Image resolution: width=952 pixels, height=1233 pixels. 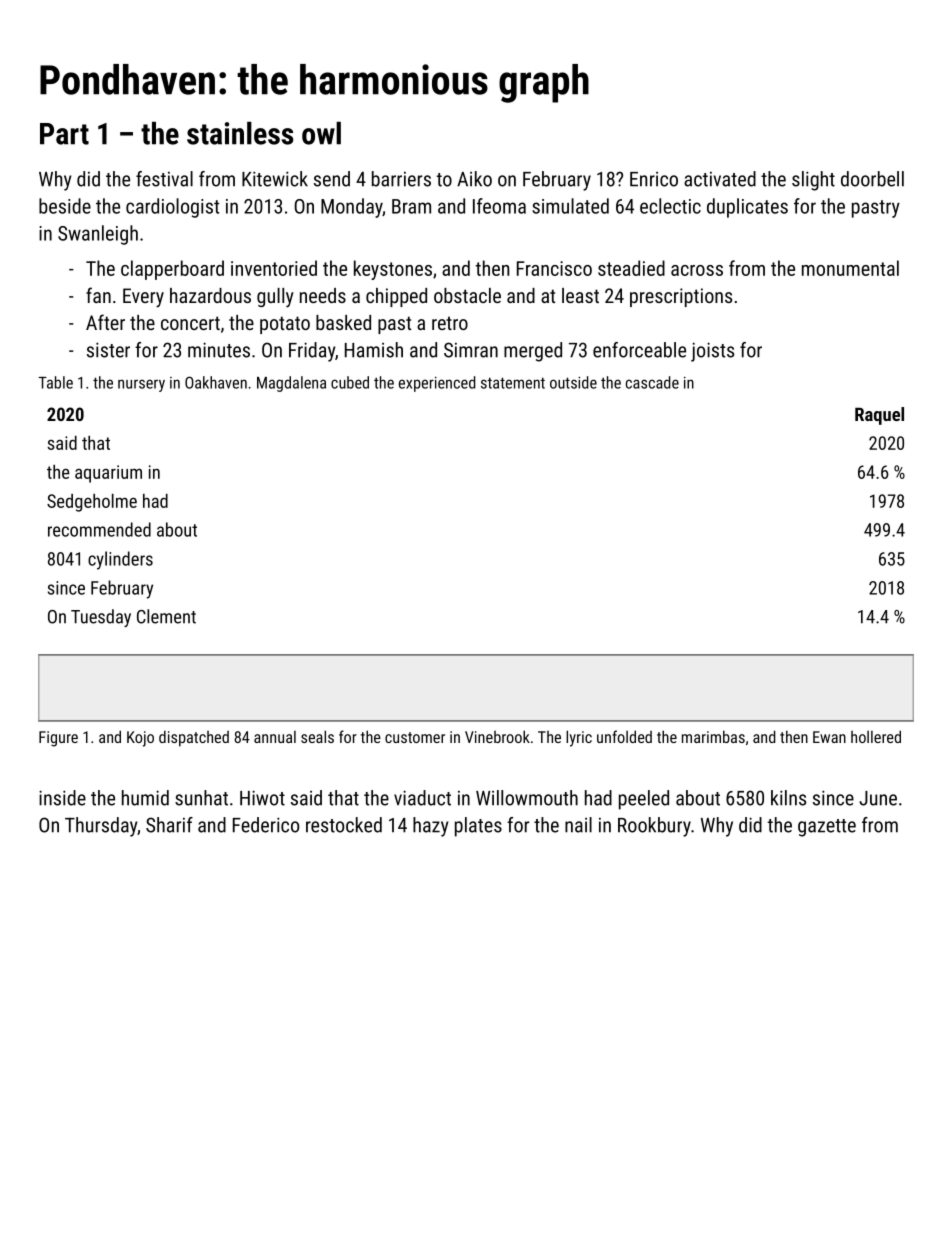 I want to click on Aiko, so click(x=474, y=179).
